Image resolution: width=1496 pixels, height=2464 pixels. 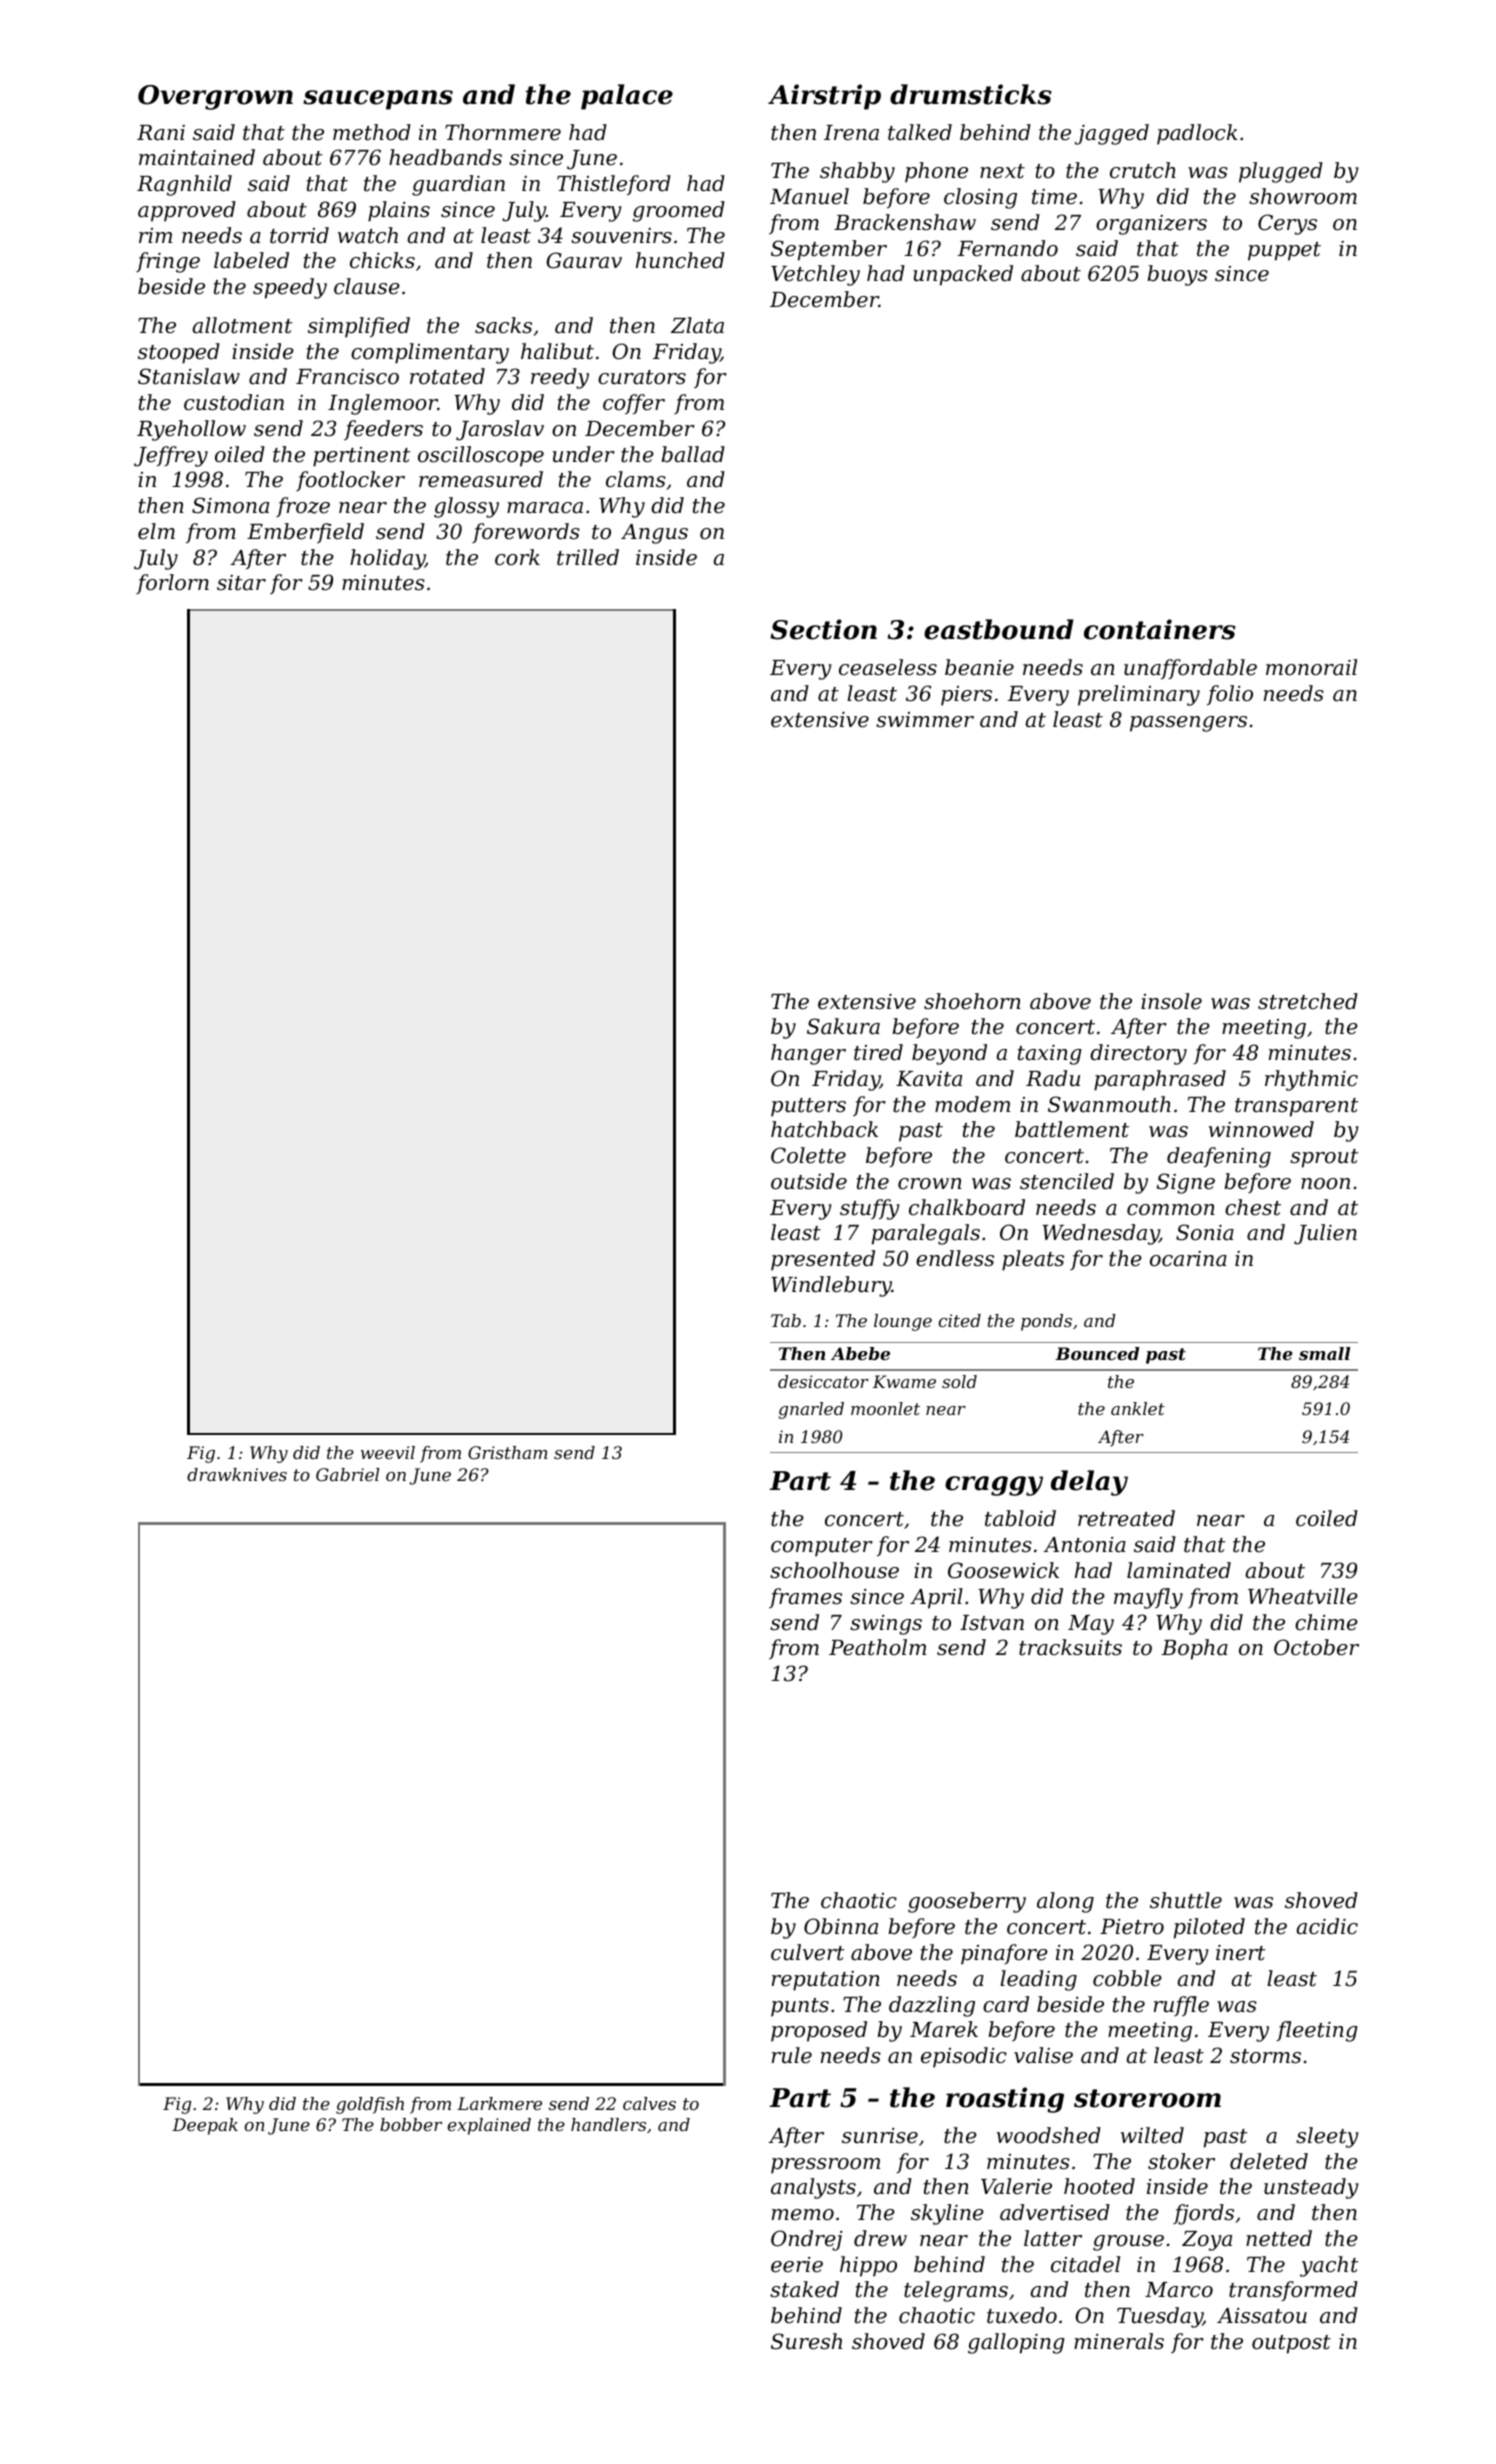 I want to click on Windlebury, so click(x=831, y=1286).
